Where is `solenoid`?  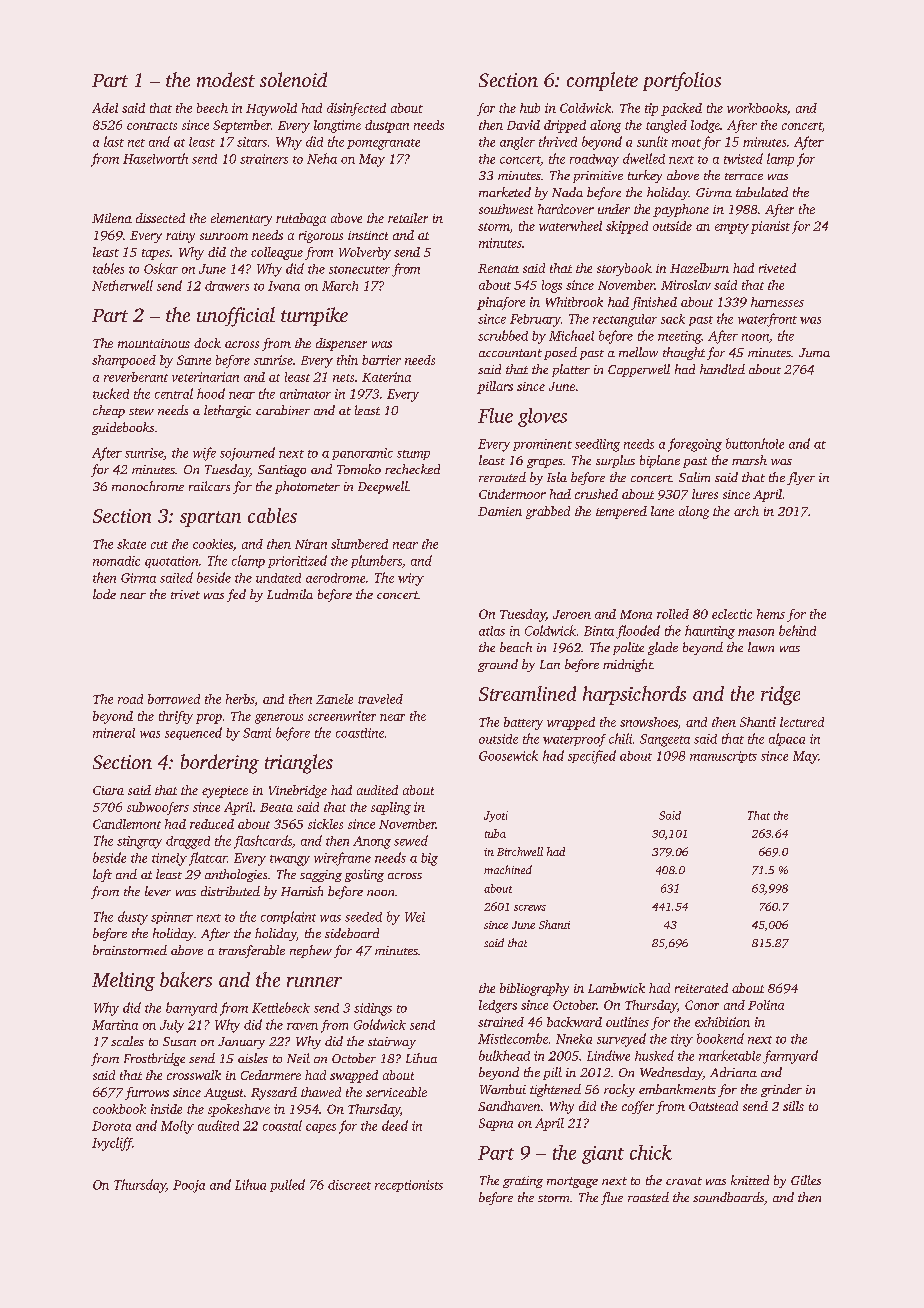 solenoid is located at coordinates (293, 79).
